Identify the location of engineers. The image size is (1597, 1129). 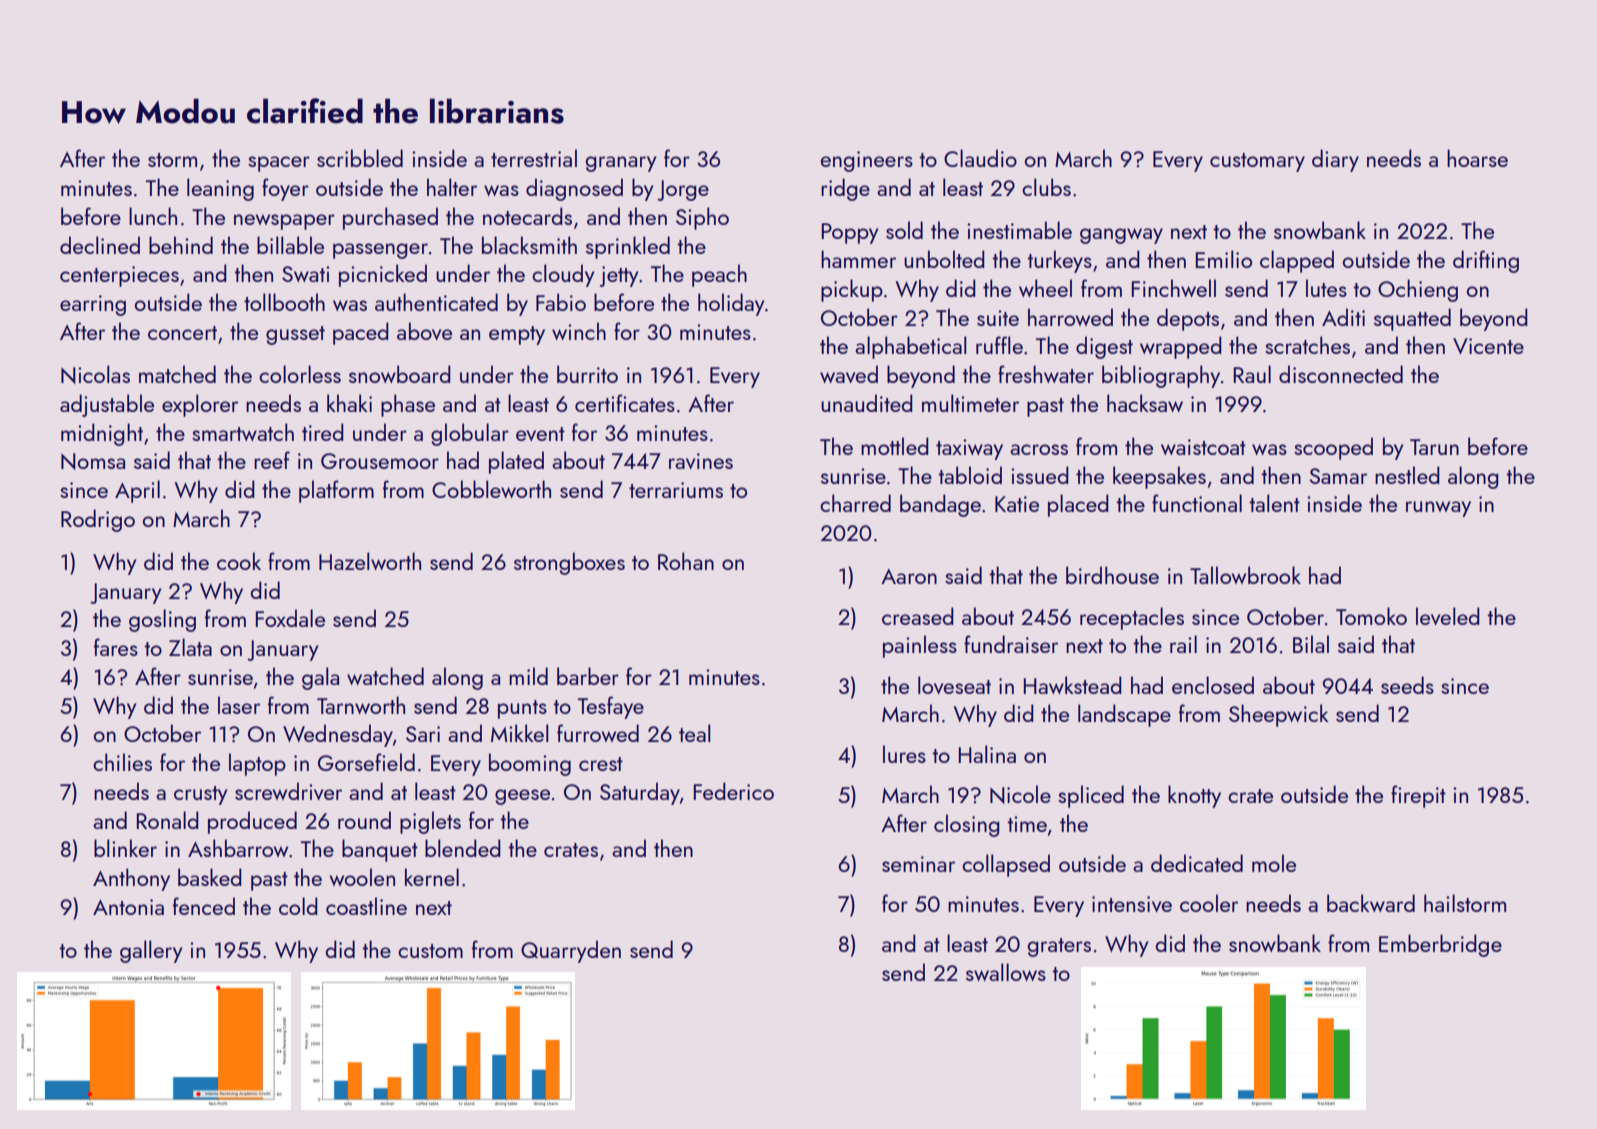
(867, 161).
